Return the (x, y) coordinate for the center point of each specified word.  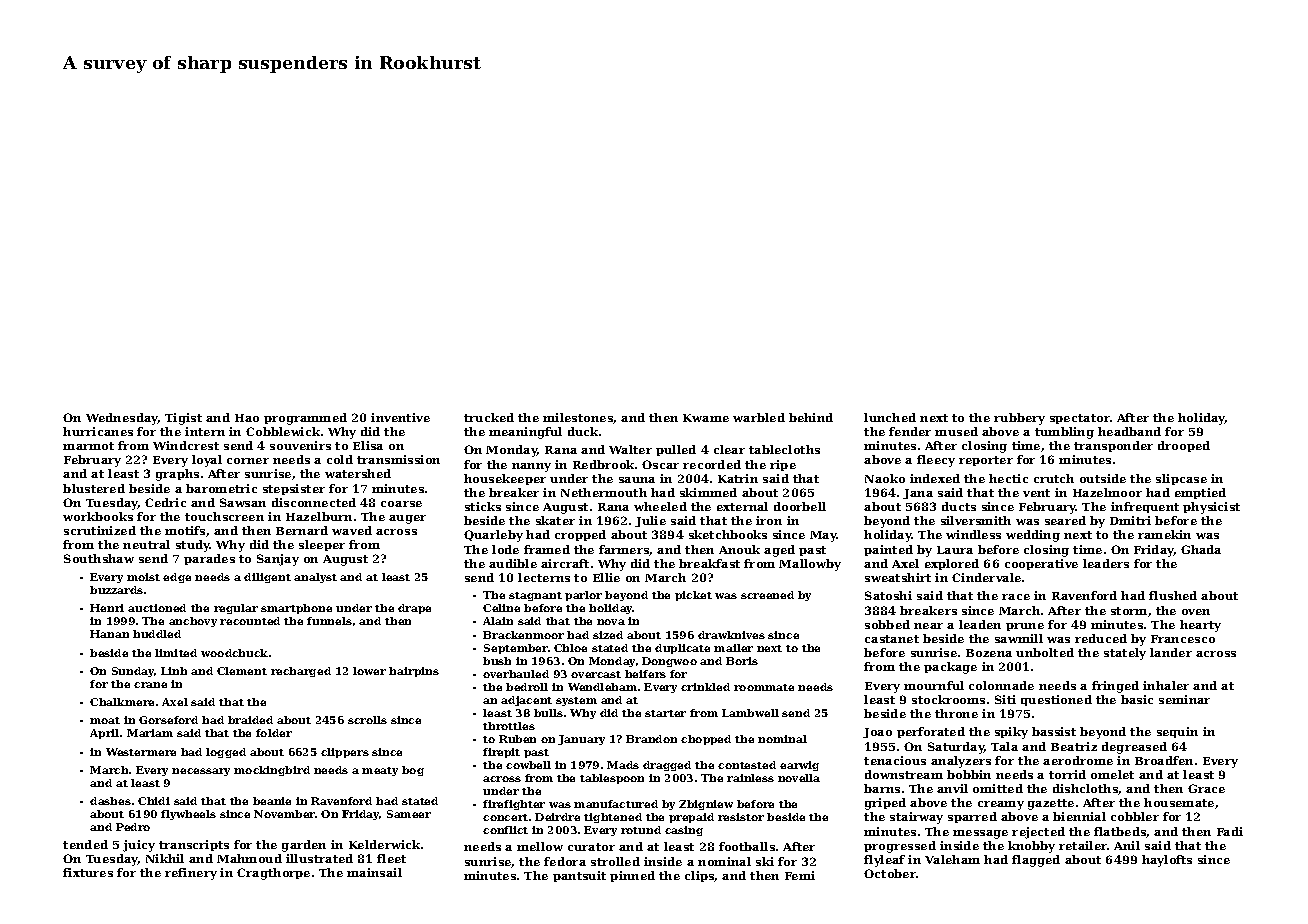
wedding (1033, 536)
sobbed (887, 624)
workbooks (98, 516)
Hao (247, 418)
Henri (107, 608)
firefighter (514, 805)
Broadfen (1164, 760)
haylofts (1167, 861)
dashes (110, 801)
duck (583, 431)
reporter (986, 461)
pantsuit (579, 876)
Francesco (1183, 639)
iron (769, 520)
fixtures (88, 872)
